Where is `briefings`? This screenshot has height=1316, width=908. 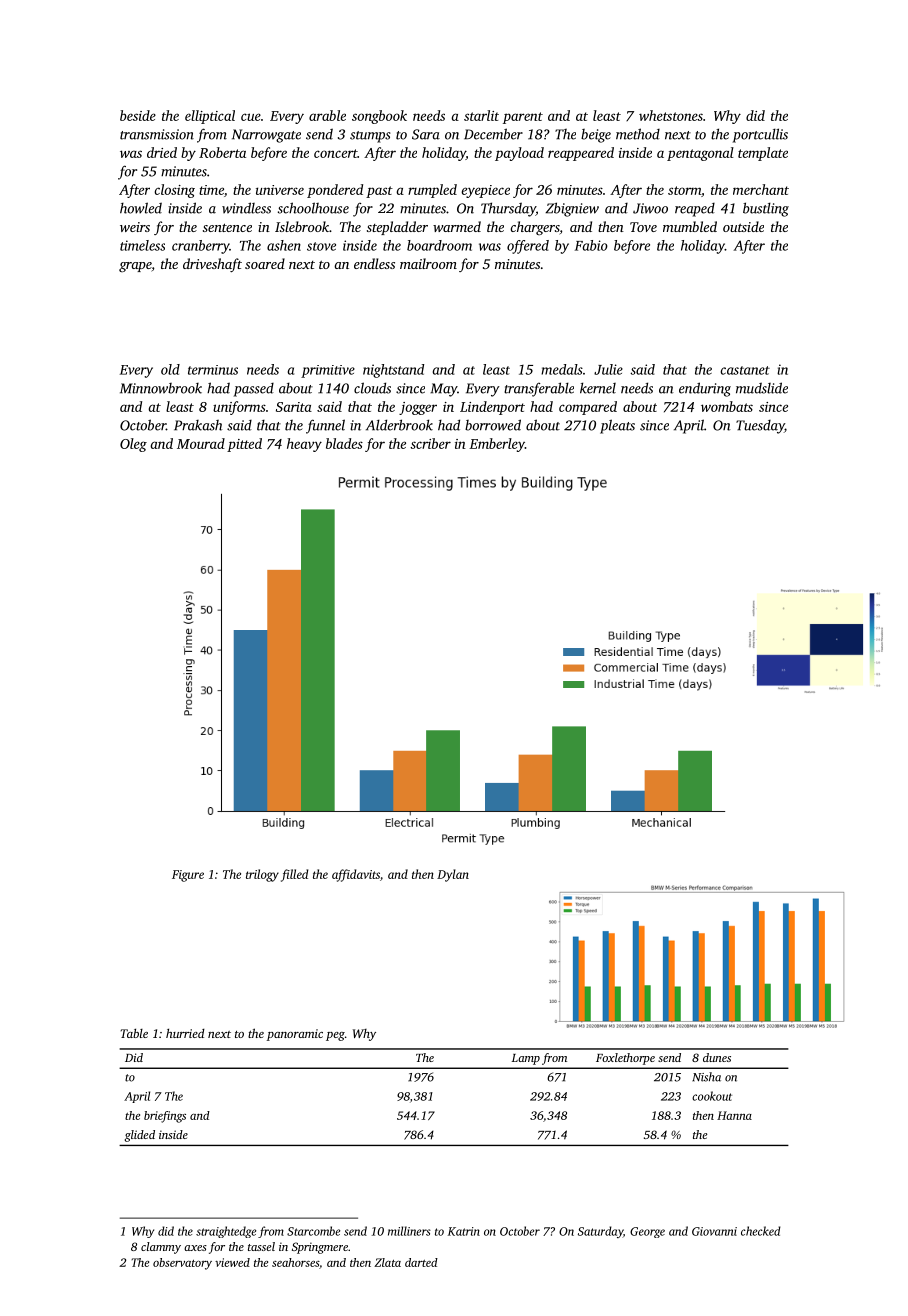
briefings is located at coordinates (165, 1117).
